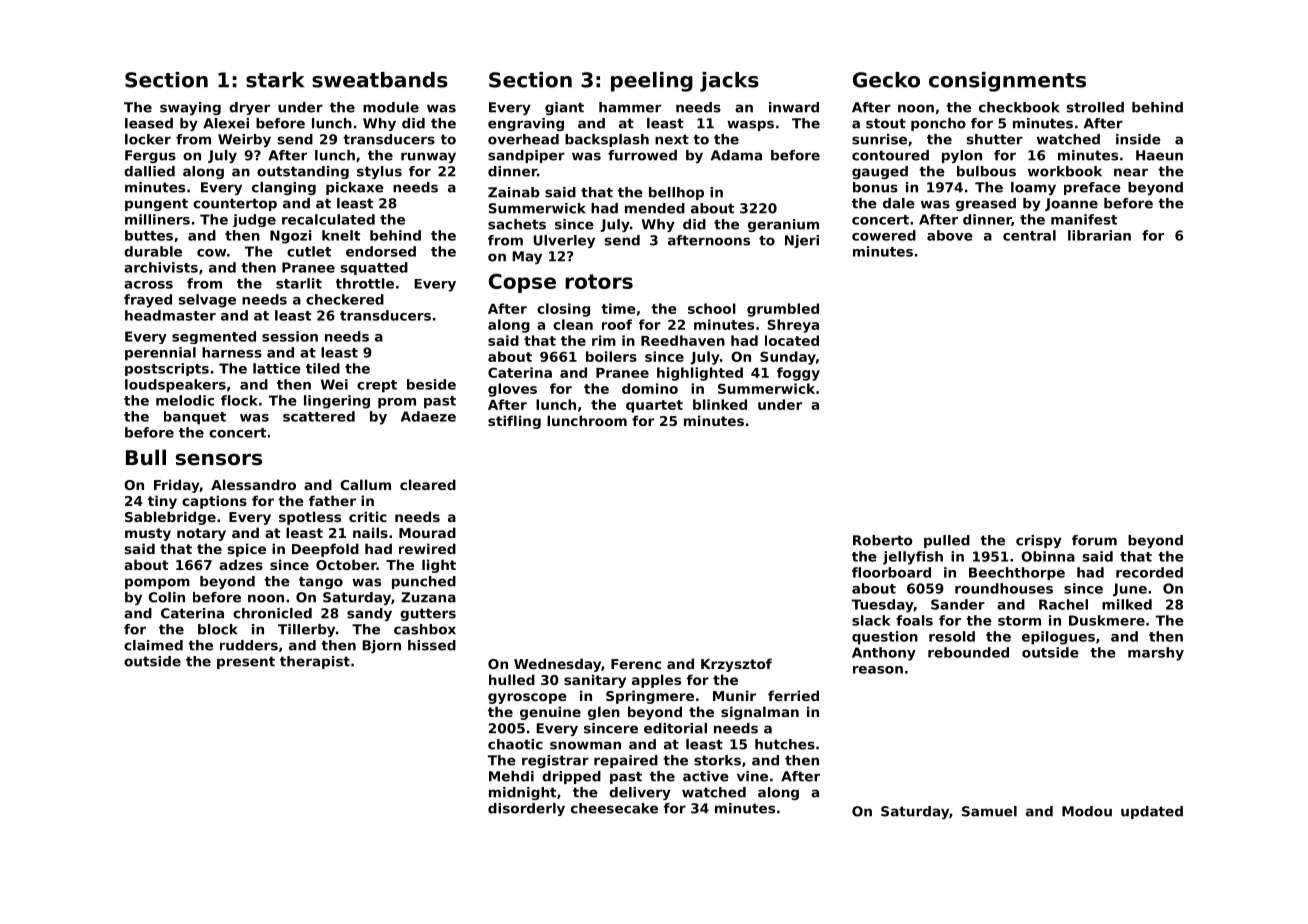 The width and height of the document is (1308, 924). I want to click on blinked, so click(720, 404).
